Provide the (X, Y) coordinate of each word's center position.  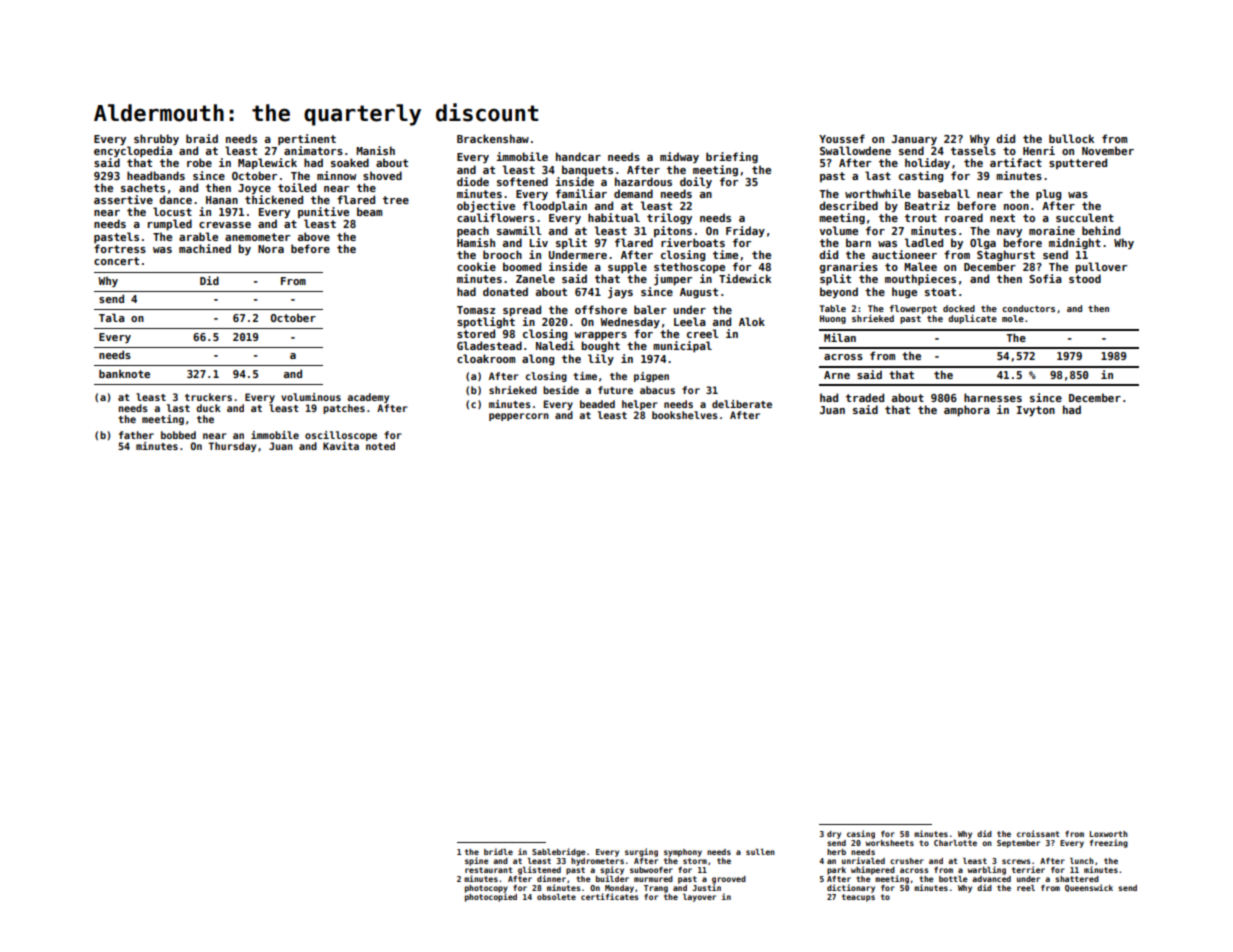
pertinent (307, 139)
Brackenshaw (493, 138)
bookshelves (685, 415)
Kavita (341, 446)
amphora (967, 410)
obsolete (556, 897)
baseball (944, 193)
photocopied (491, 897)
